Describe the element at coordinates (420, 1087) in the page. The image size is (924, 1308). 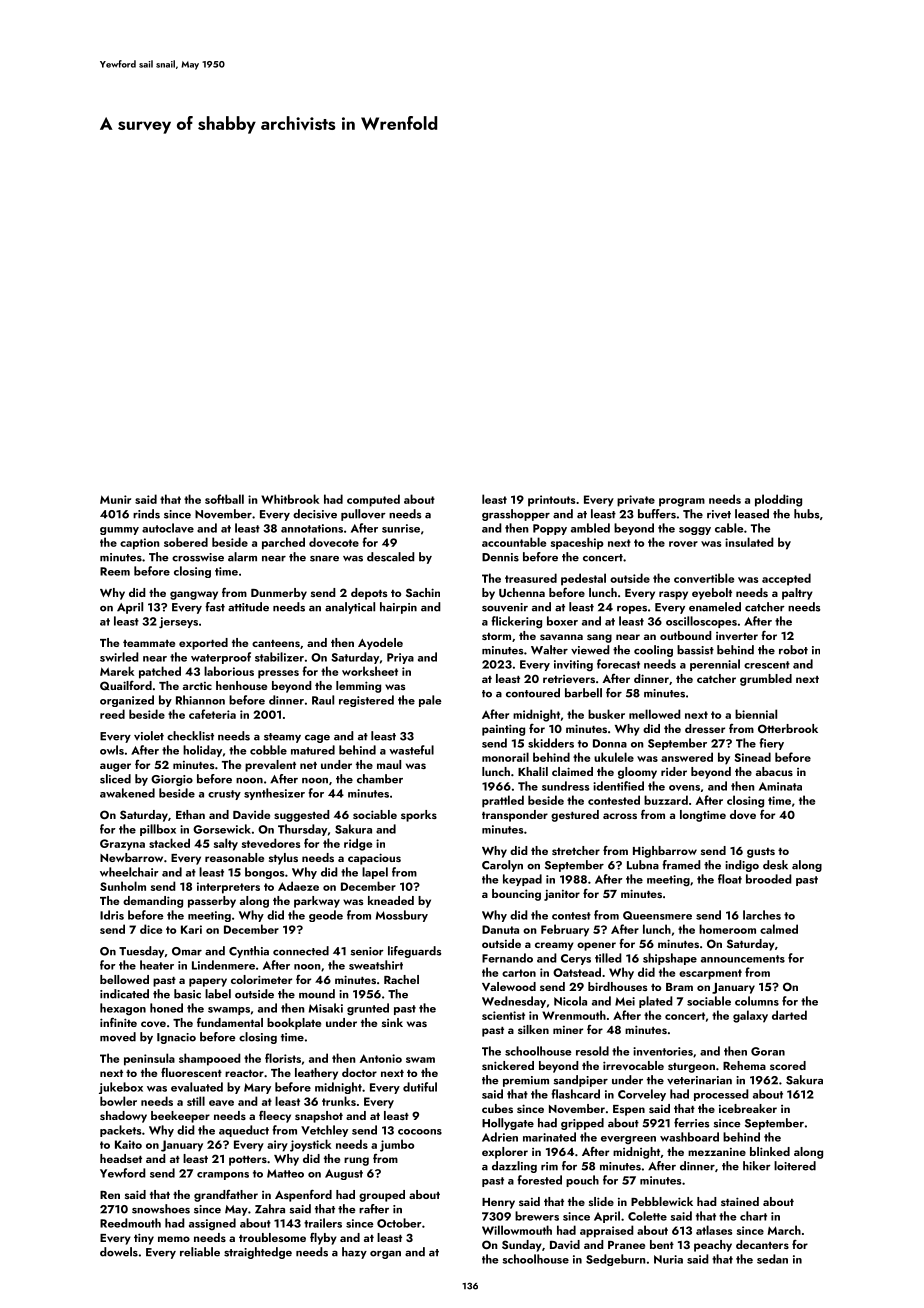
I see `dutiful` at that location.
